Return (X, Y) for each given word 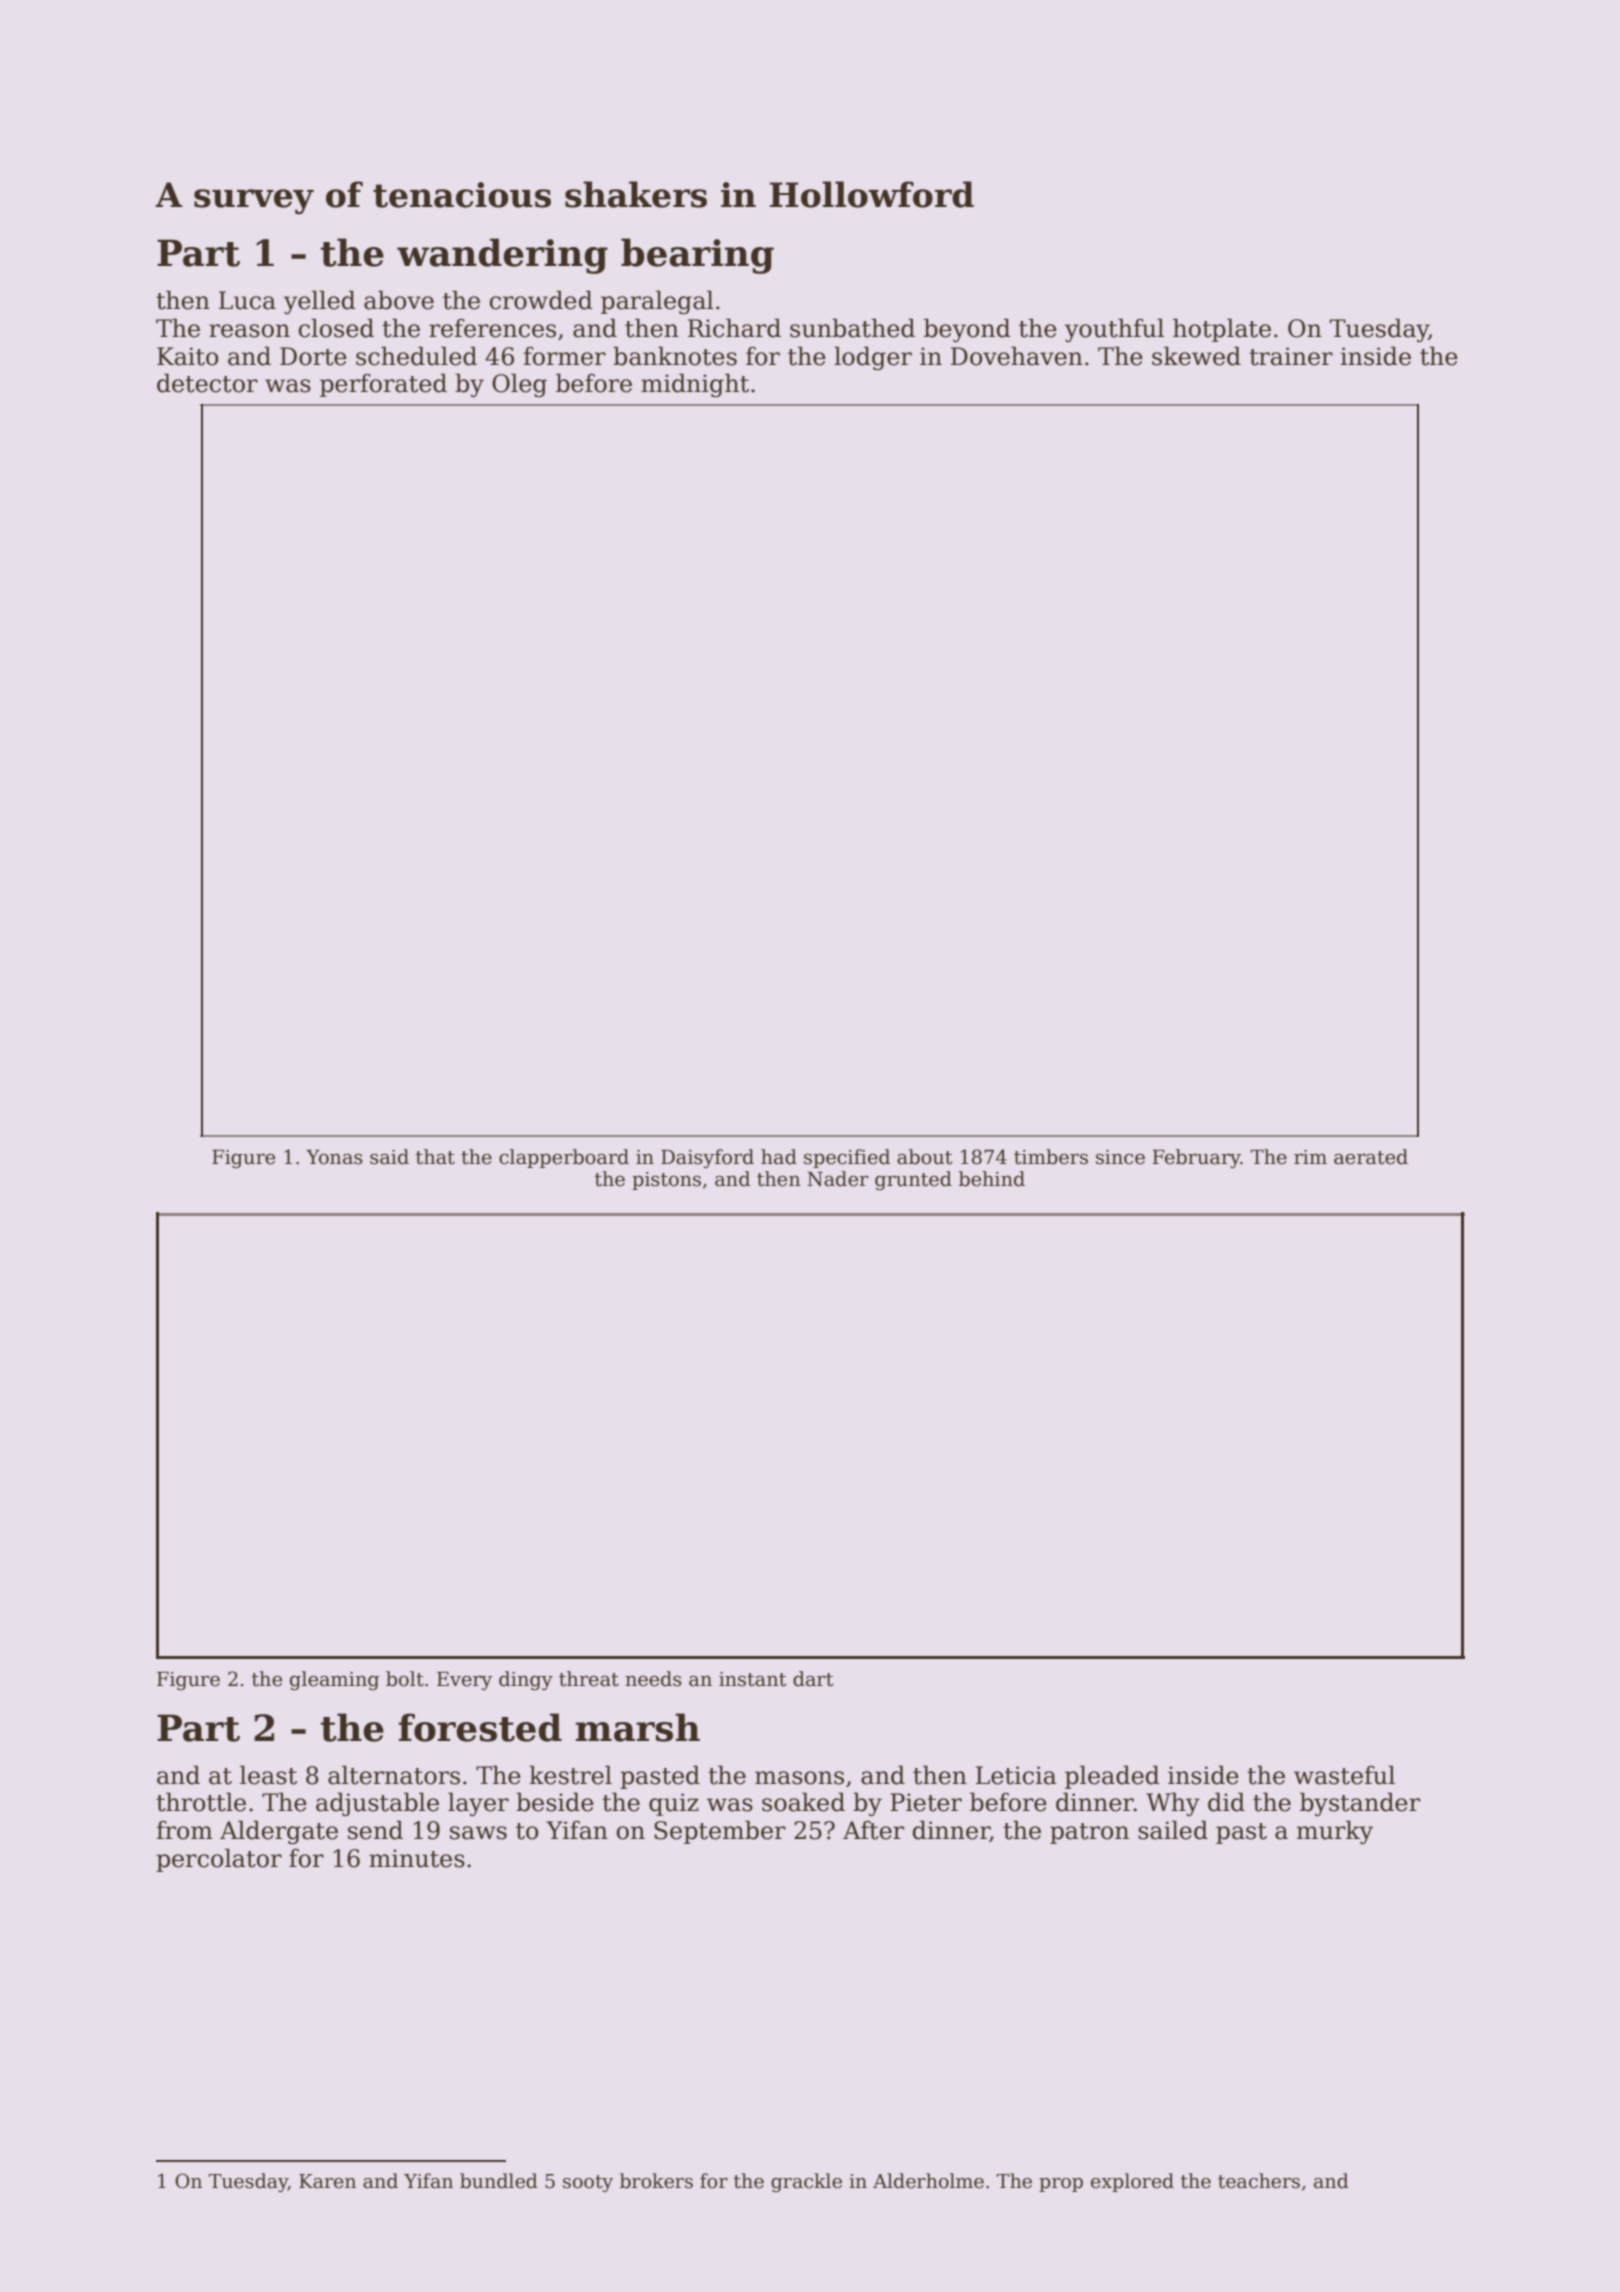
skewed (1196, 356)
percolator (219, 1860)
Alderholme (928, 2181)
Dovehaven (1017, 356)
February (1196, 1158)
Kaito (187, 356)
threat (589, 1679)
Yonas (334, 1157)
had (779, 1157)
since (1120, 1157)
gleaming (334, 1680)
